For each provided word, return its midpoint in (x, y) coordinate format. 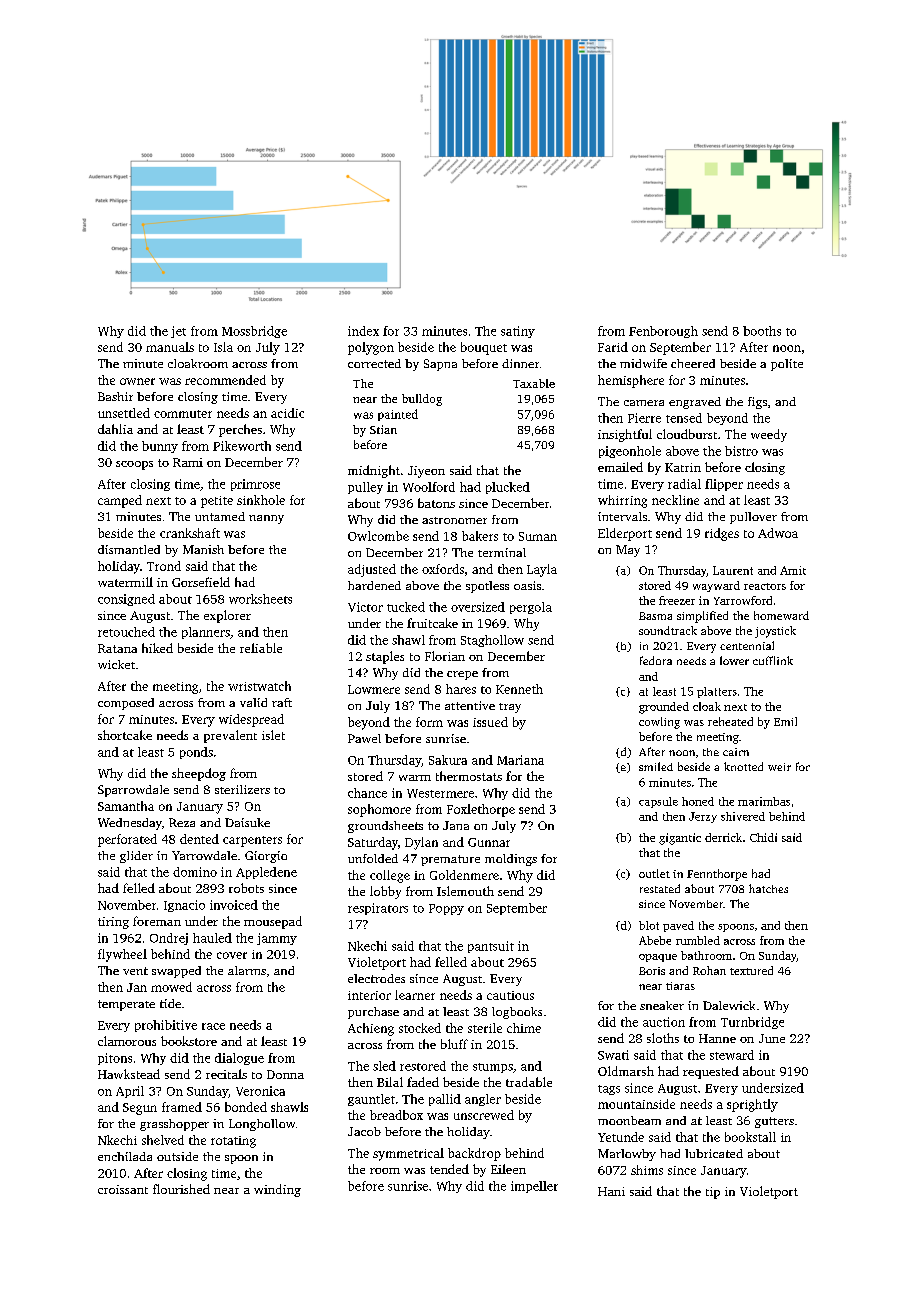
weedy (769, 435)
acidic (287, 413)
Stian (383, 429)
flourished (181, 1189)
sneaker (662, 1005)
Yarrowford (743, 600)
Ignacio (184, 906)
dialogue (239, 1059)
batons (436, 503)
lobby (385, 892)
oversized (478, 607)
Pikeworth (242, 446)
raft (282, 702)
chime (524, 1028)
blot (649, 925)
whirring (622, 501)
